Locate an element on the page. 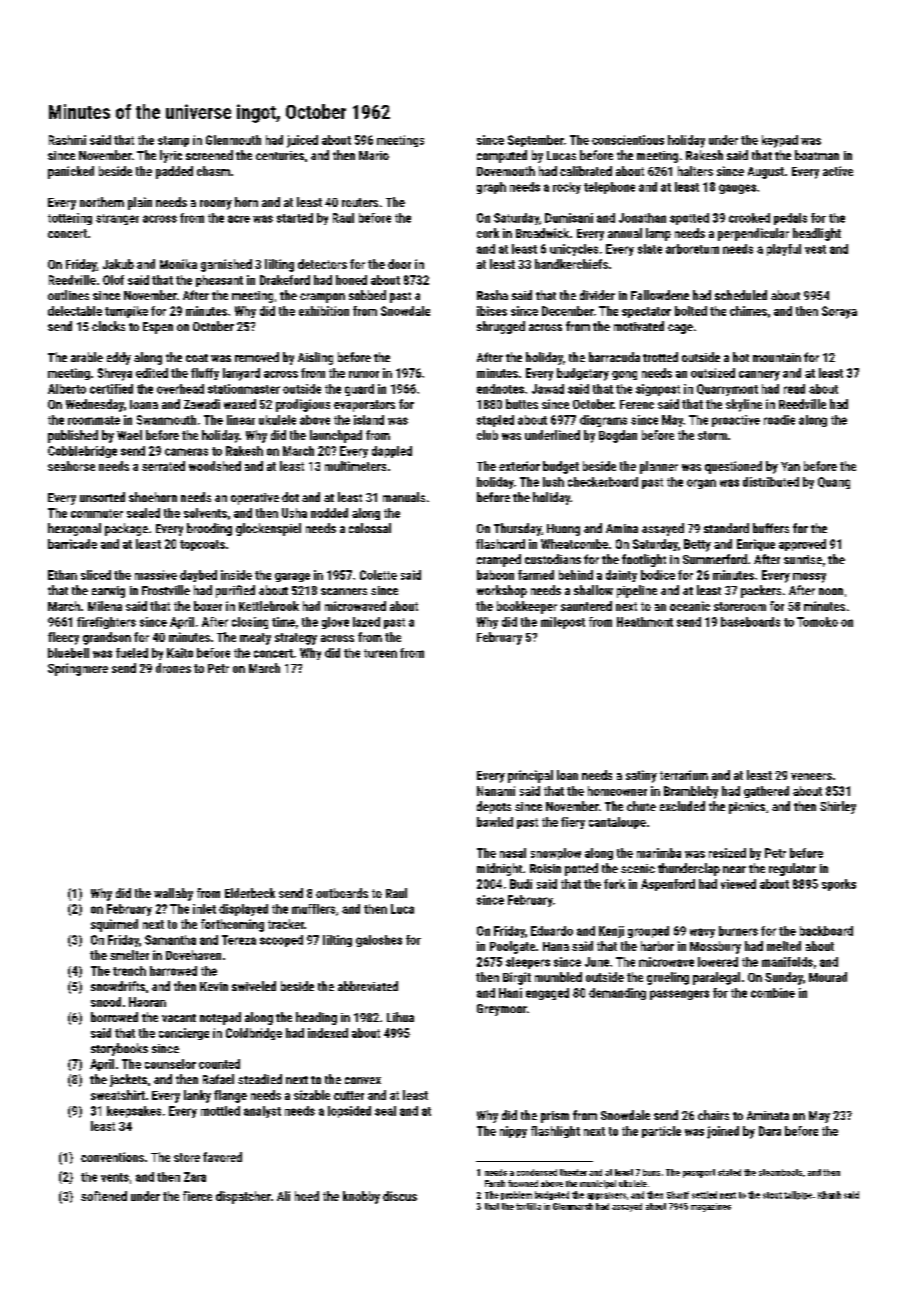  prism is located at coordinates (555, 1117).
